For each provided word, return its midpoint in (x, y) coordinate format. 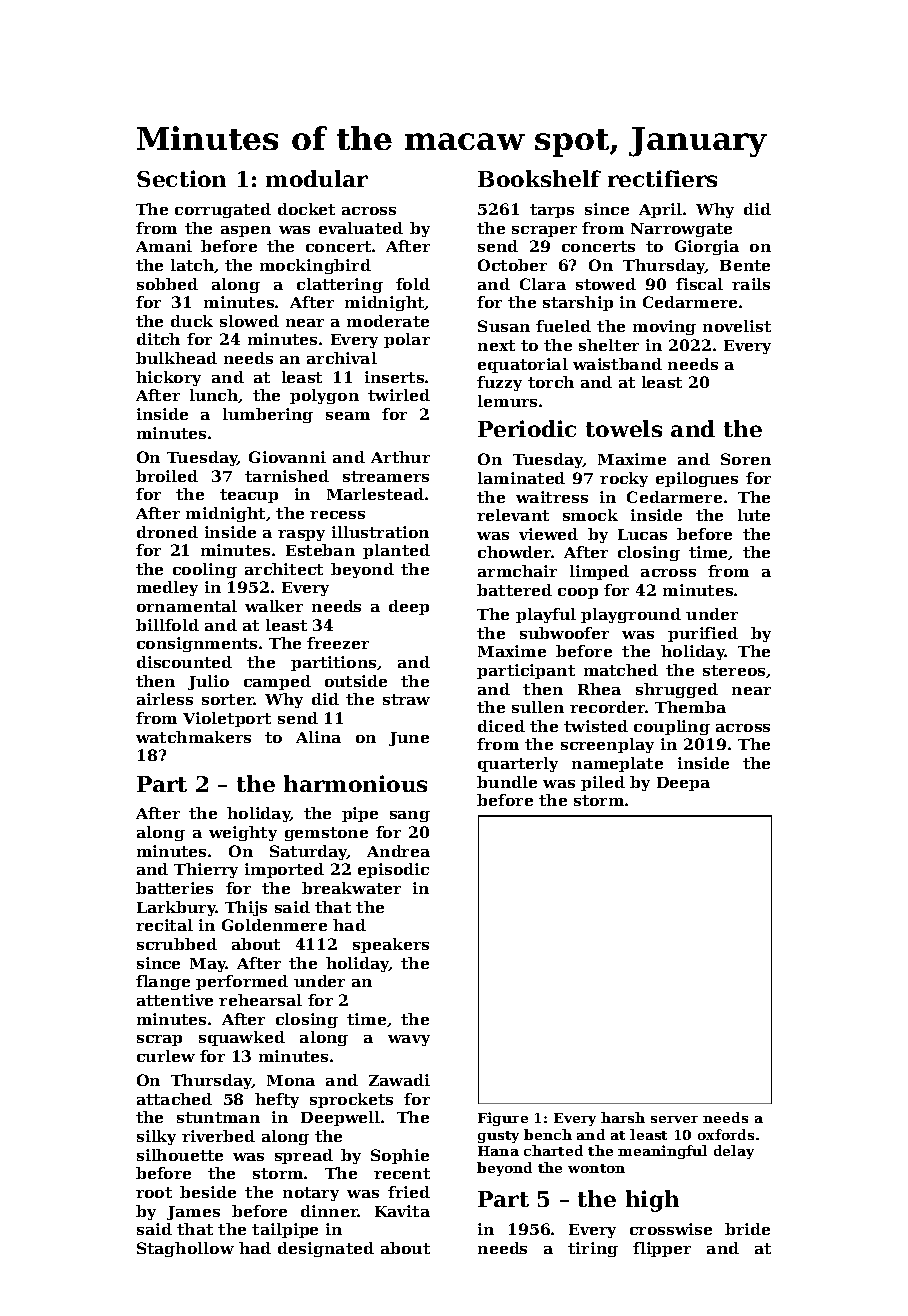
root (154, 1192)
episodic (393, 870)
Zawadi (399, 1080)
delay (734, 1152)
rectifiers (662, 178)
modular (317, 178)
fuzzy (499, 383)
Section (181, 178)
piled (603, 783)
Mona (291, 1080)
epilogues (697, 479)
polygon (324, 396)
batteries (174, 888)
